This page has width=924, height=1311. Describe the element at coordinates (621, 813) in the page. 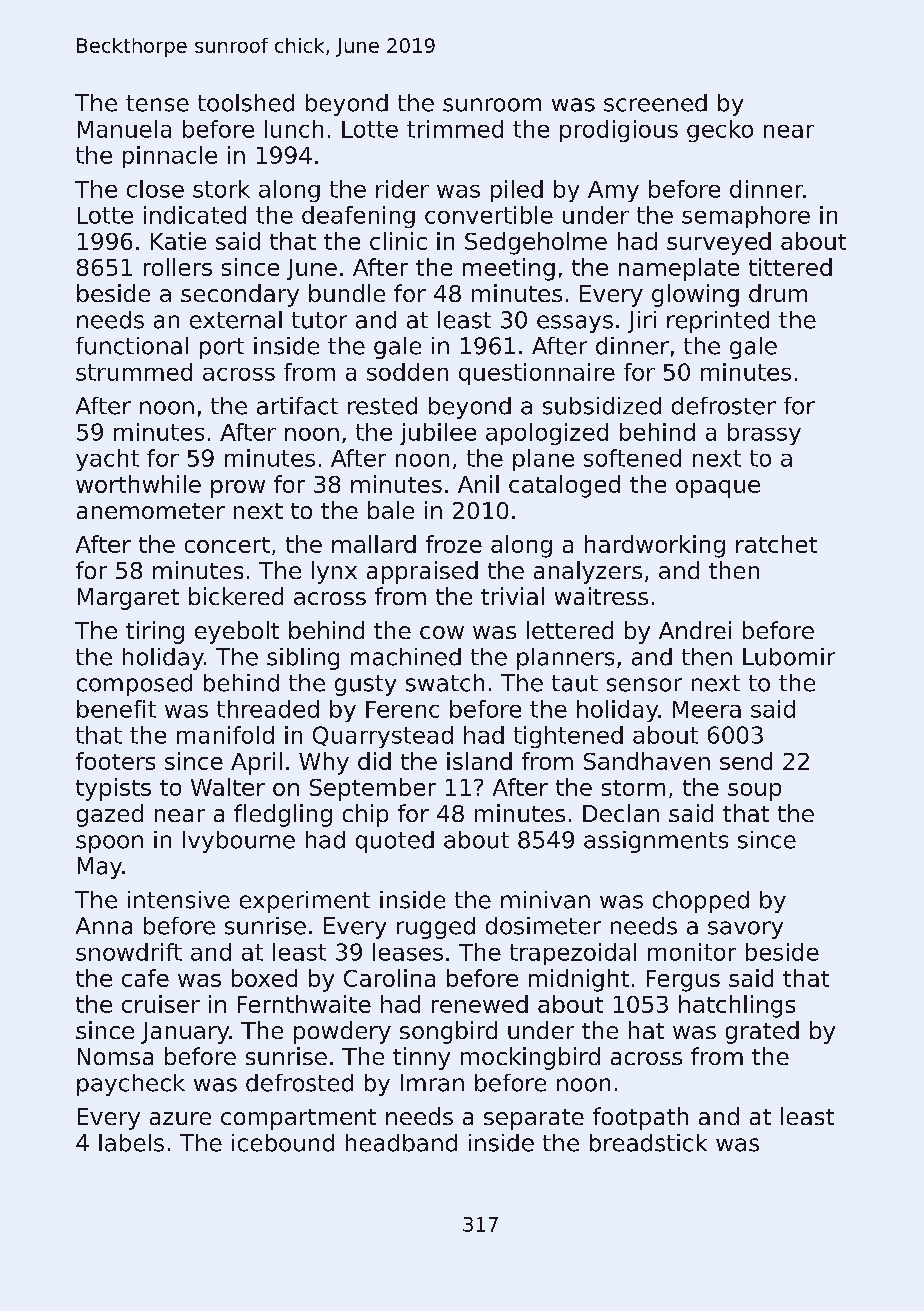

I see `Declan` at that location.
